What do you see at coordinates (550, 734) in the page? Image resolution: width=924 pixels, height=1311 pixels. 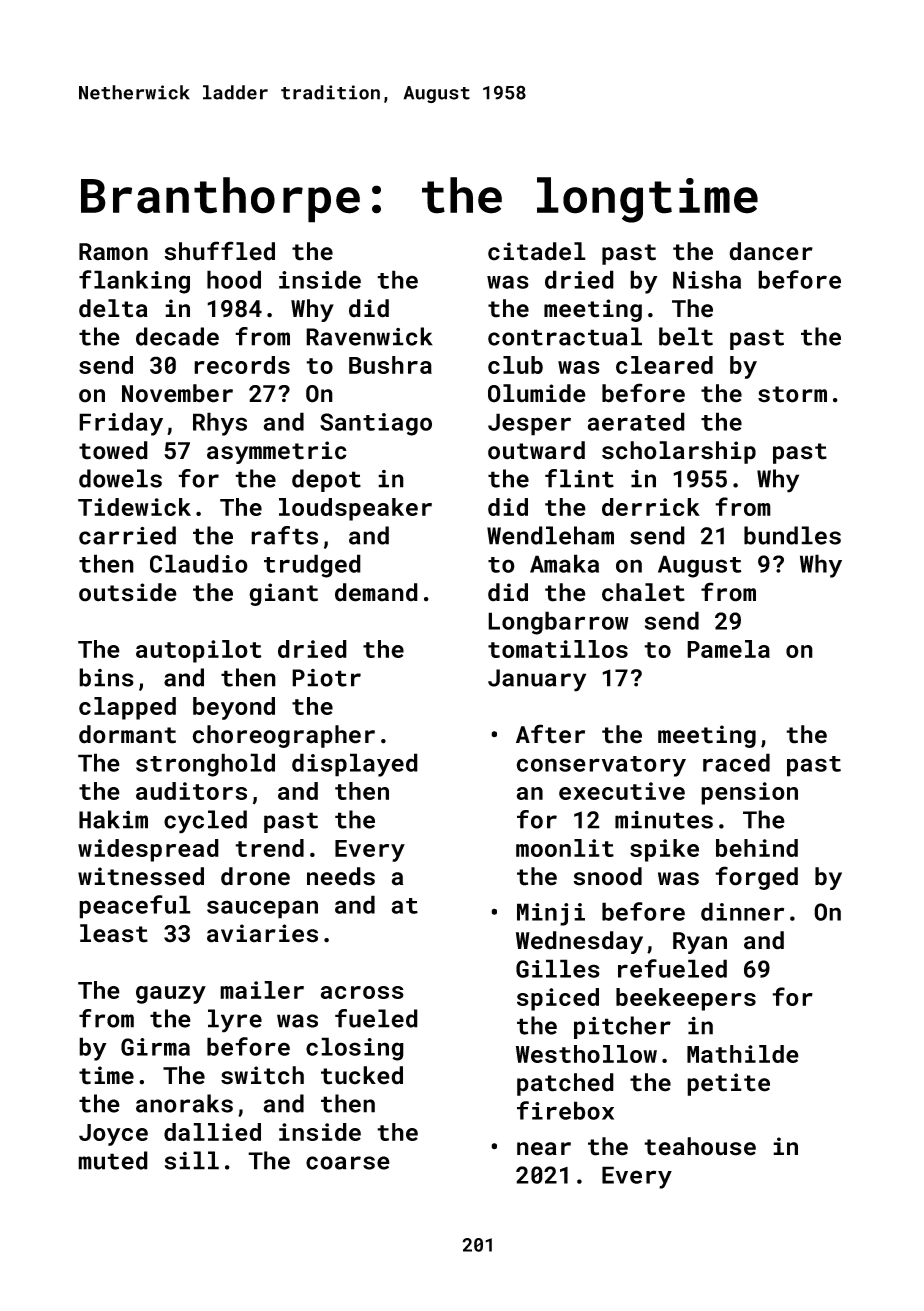 I see `After` at bounding box center [550, 734].
